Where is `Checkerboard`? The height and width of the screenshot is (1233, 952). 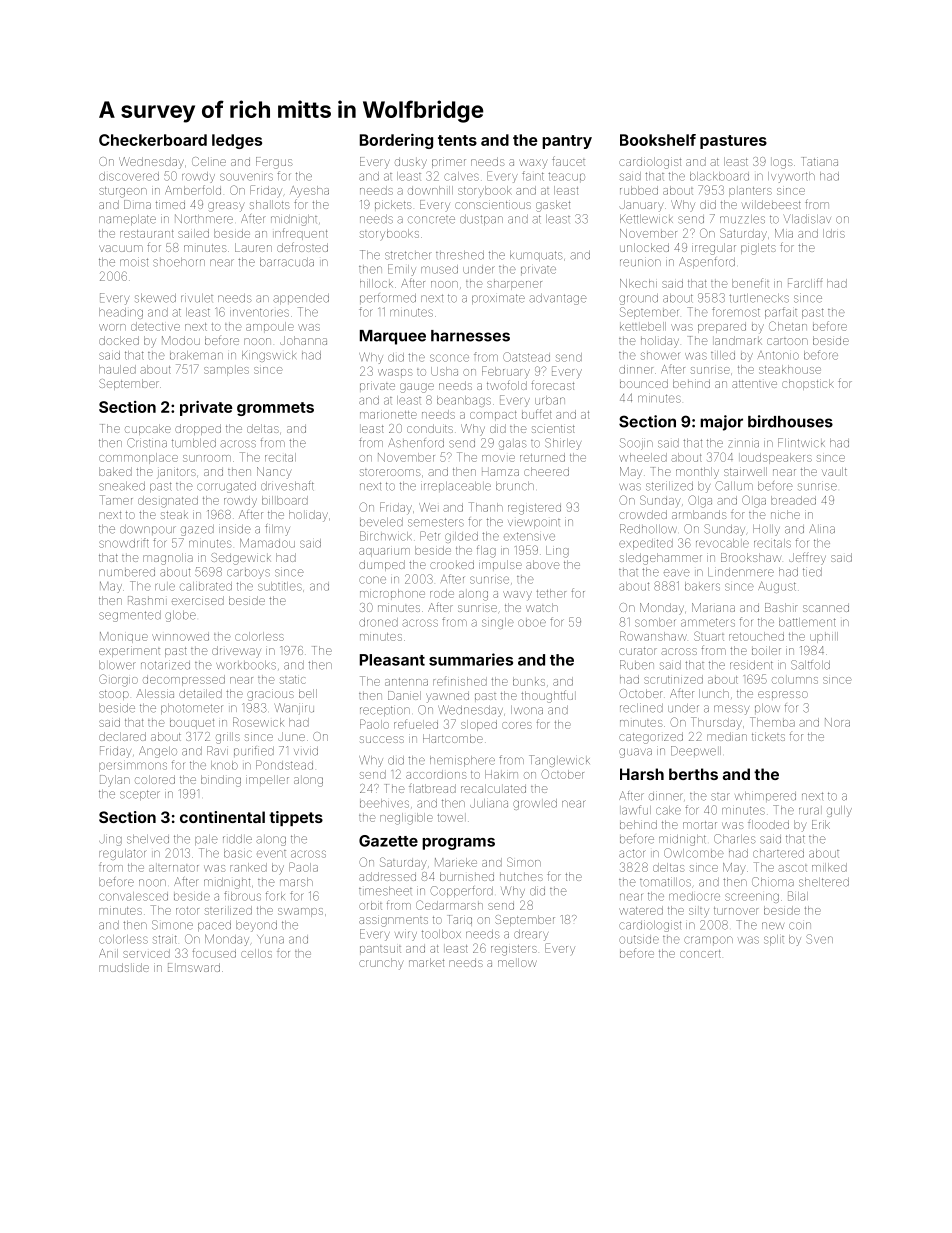 Checkerboard is located at coordinates (153, 140).
